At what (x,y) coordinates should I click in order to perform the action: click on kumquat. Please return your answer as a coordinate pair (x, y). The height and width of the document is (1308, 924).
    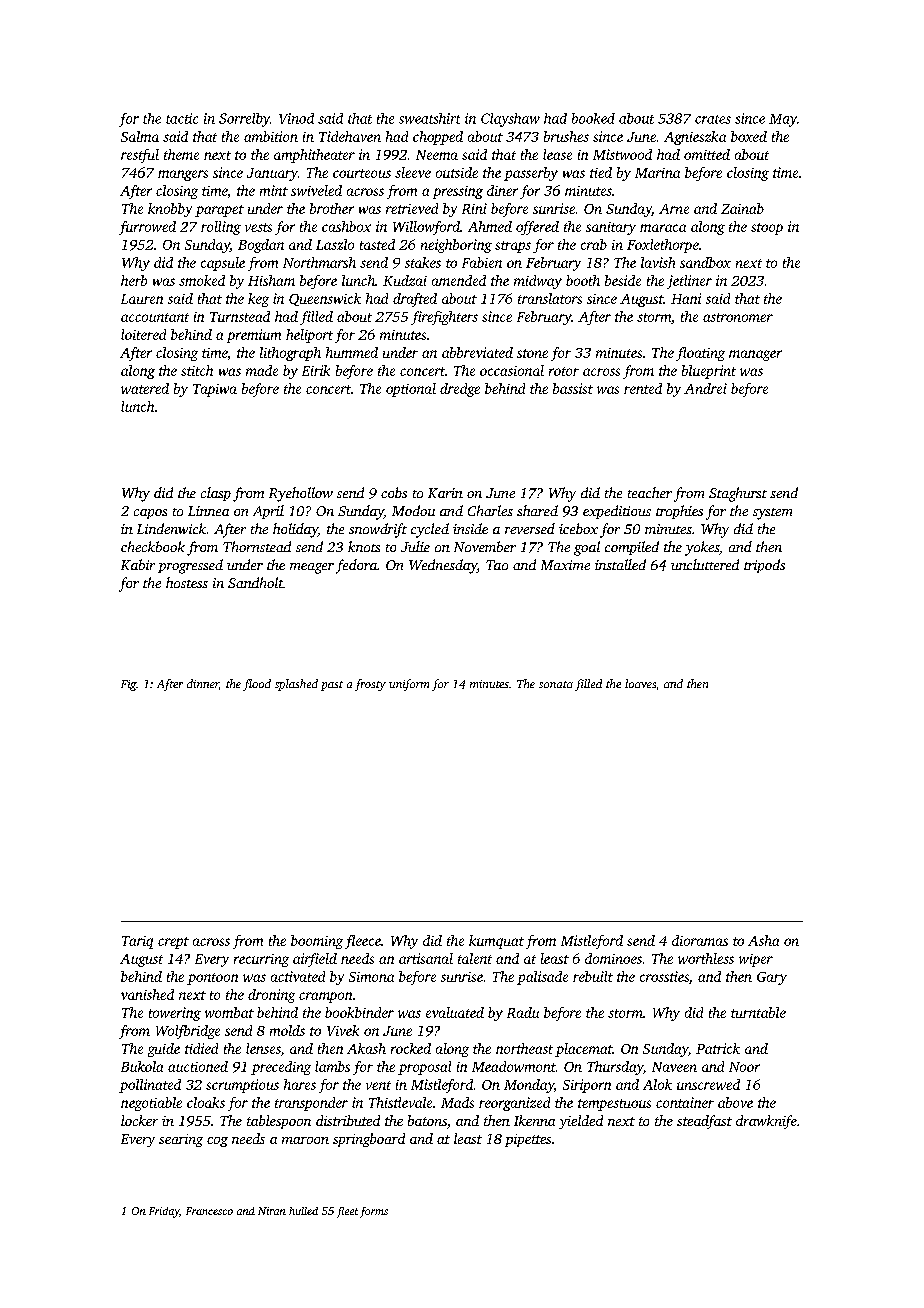
    Looking at the image, I should click on (496, 942).
